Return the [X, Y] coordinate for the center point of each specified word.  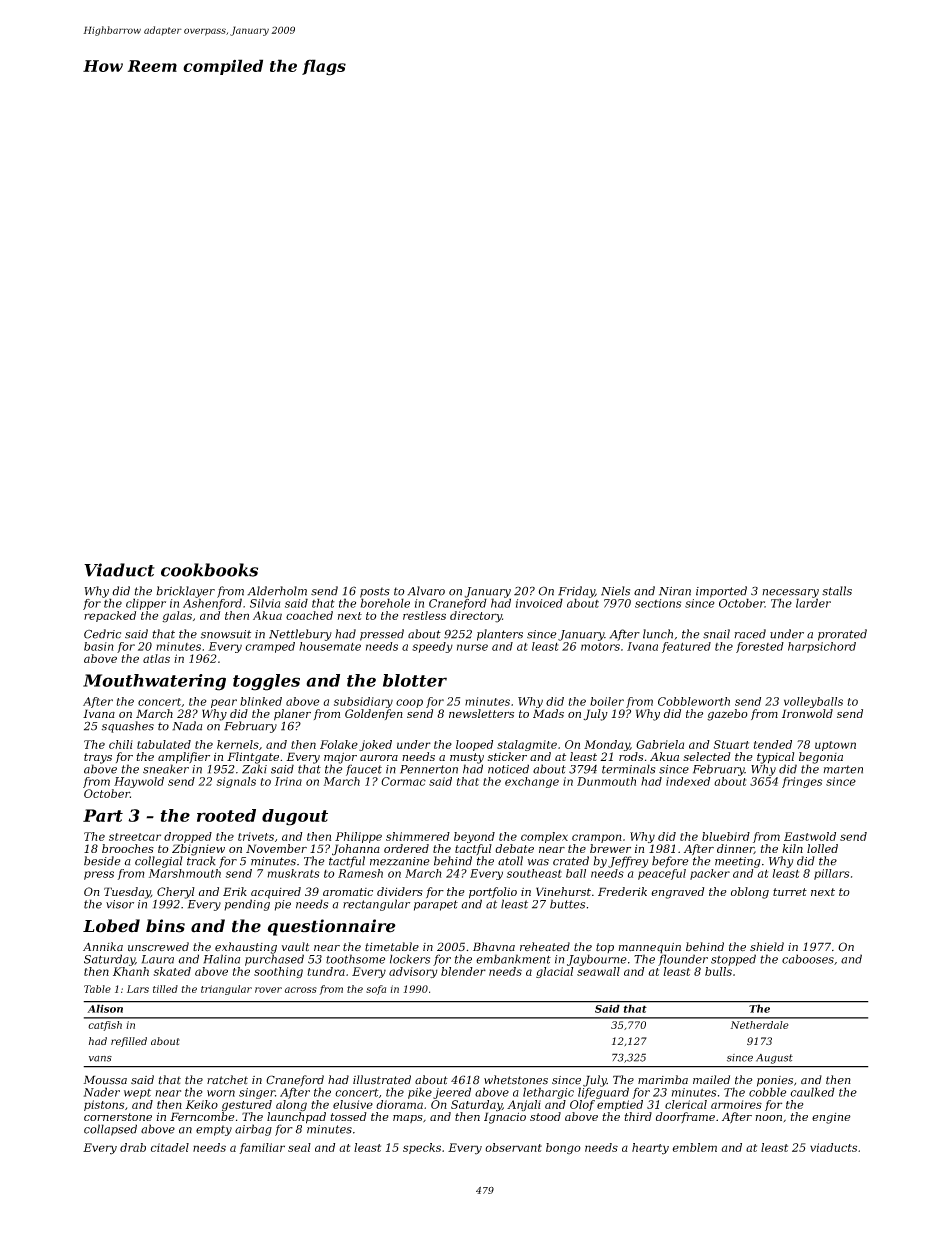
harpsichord [822, 647]
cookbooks [209, 570]
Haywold [139, 782]
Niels [615, 591]
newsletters [481, 713]
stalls [837, 591]
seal [299, 1147]
